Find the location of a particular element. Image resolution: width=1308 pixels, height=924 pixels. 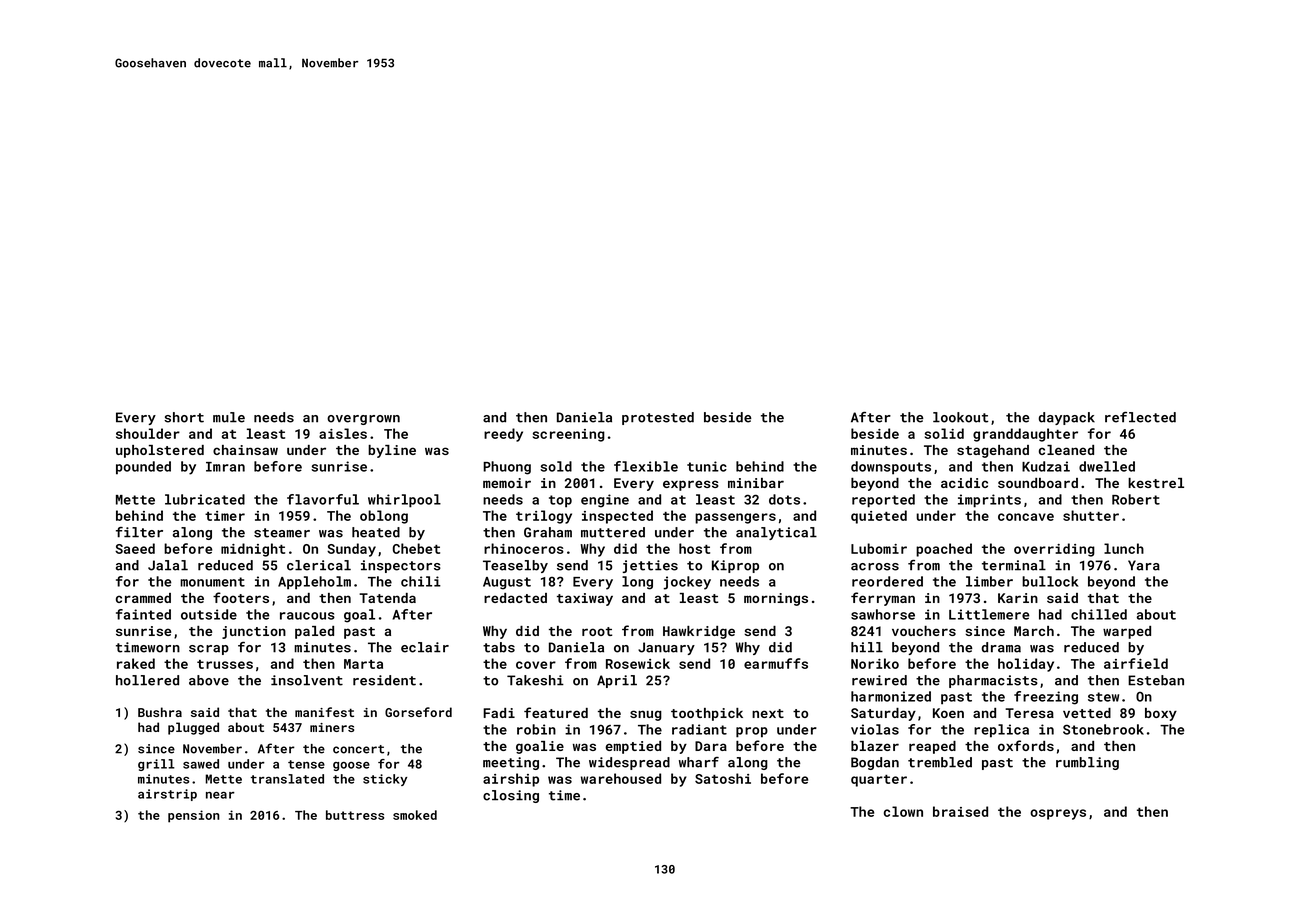

taxiway is located at coordinates (585, 599).
